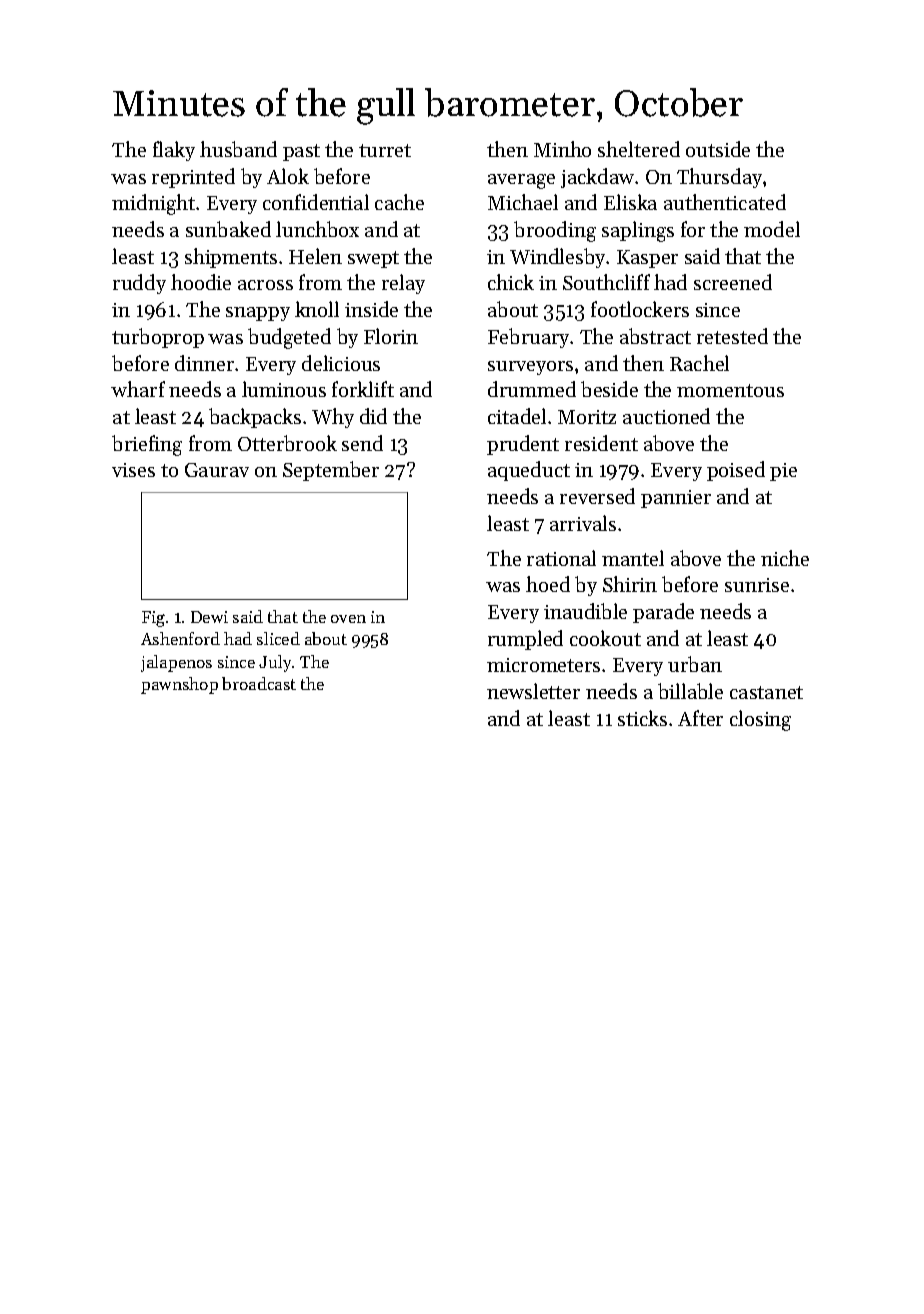 The image size is (924, 1314). What do you see at coordinates (642, 718) in the document?
I see `sticks` at bounding box center [642, 718].
